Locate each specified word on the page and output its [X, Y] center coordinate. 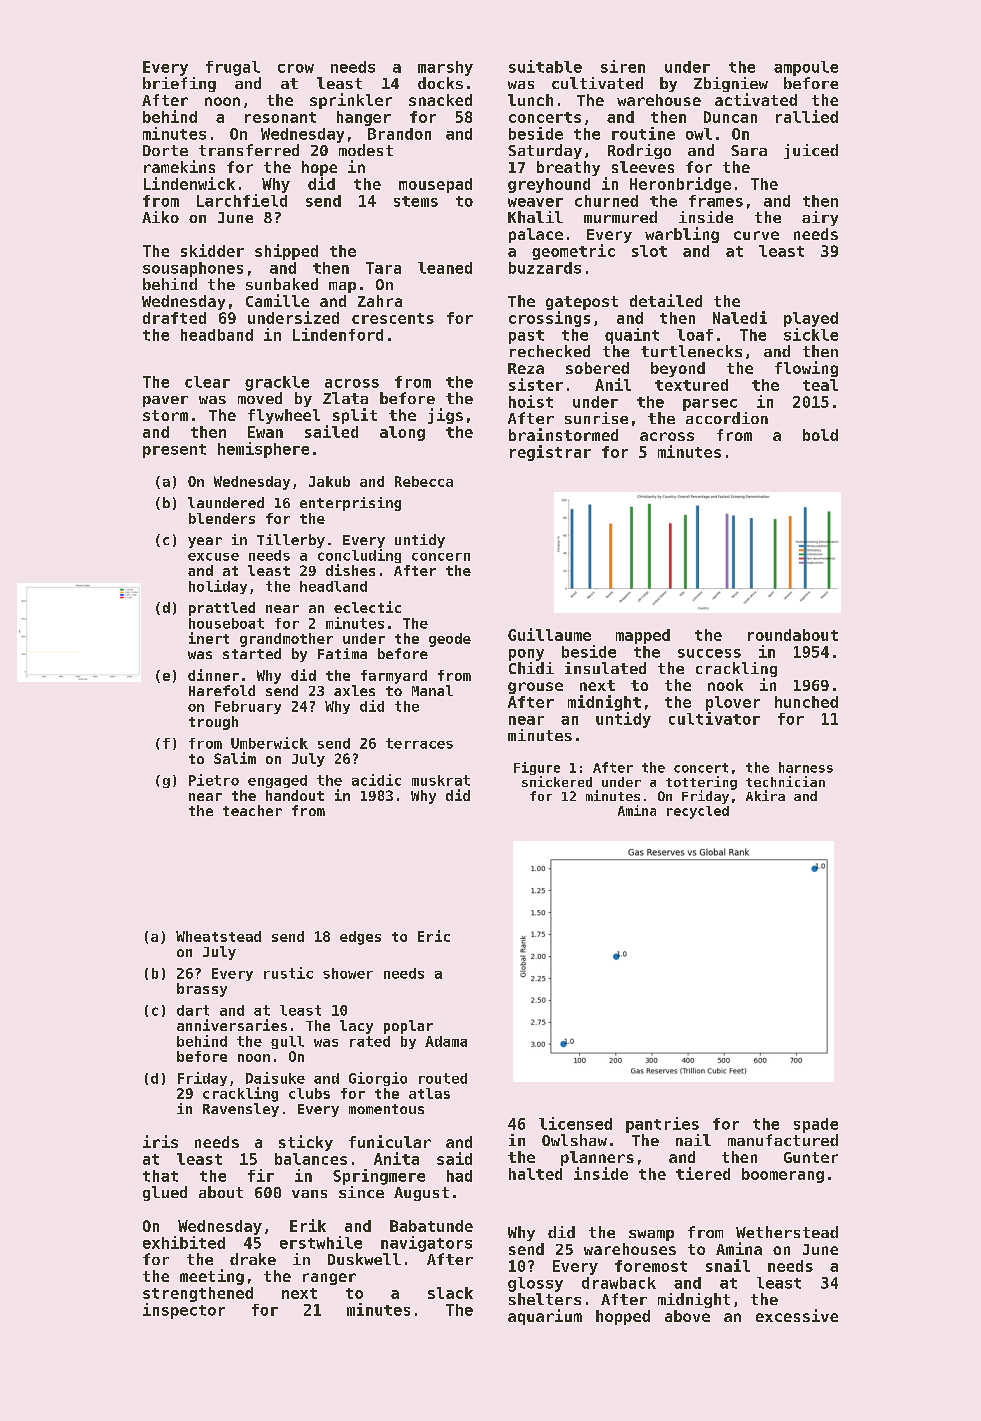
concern [441, 557]
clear [207, 382]
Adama [446, 1041]
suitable [545, 66]
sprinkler [351, 101]
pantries [662, 1125]
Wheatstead [218, 936]
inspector [184, 1311]
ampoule [806, 68]
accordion [727, 418]
